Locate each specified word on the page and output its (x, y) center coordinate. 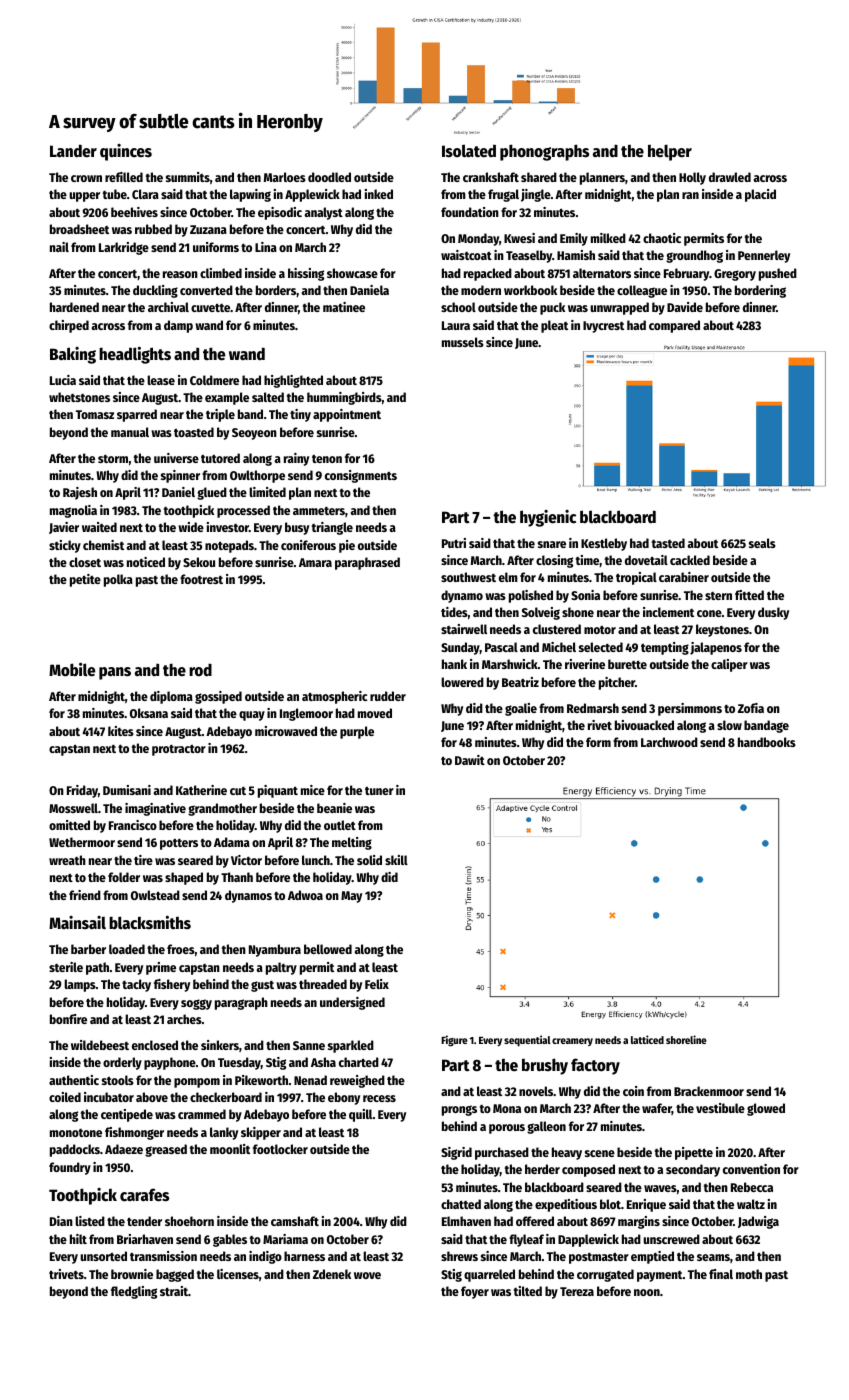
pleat (554, 326)
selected (601, 647)
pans (115, 673)
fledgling (134, 1292)
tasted (668, 543)
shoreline (686, 1039)
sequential (527, 1040)
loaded (127, 949)
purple (357, 732)
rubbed (153, 229)
